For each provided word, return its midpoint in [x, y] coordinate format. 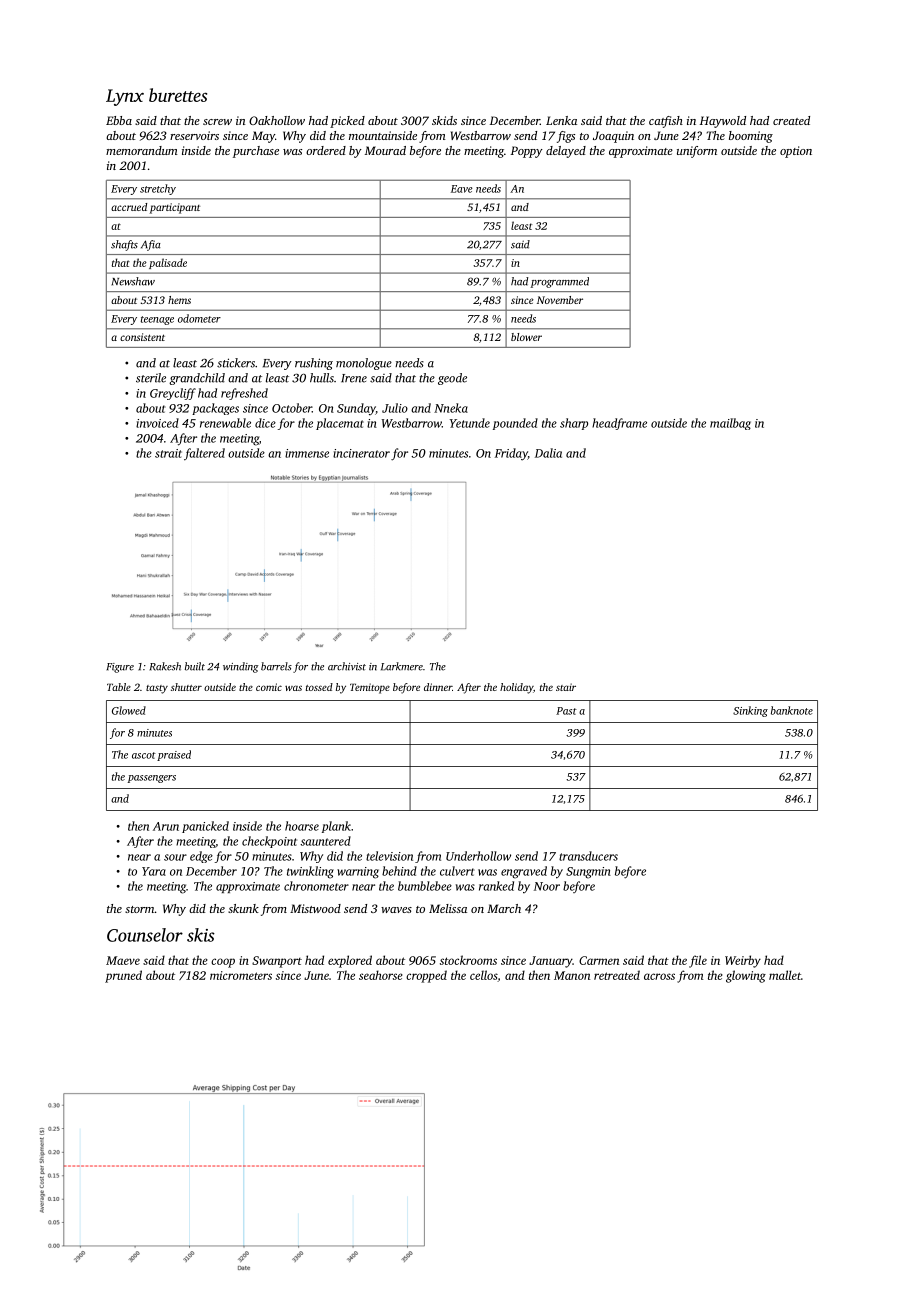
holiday [516, 688]
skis [201, 935]
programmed [560, 282]
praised [174, 755]
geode [452, 379]
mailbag [730, 424]
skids [444, 120]
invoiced [157, 423]
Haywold [723, 122]
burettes [178, 95]
